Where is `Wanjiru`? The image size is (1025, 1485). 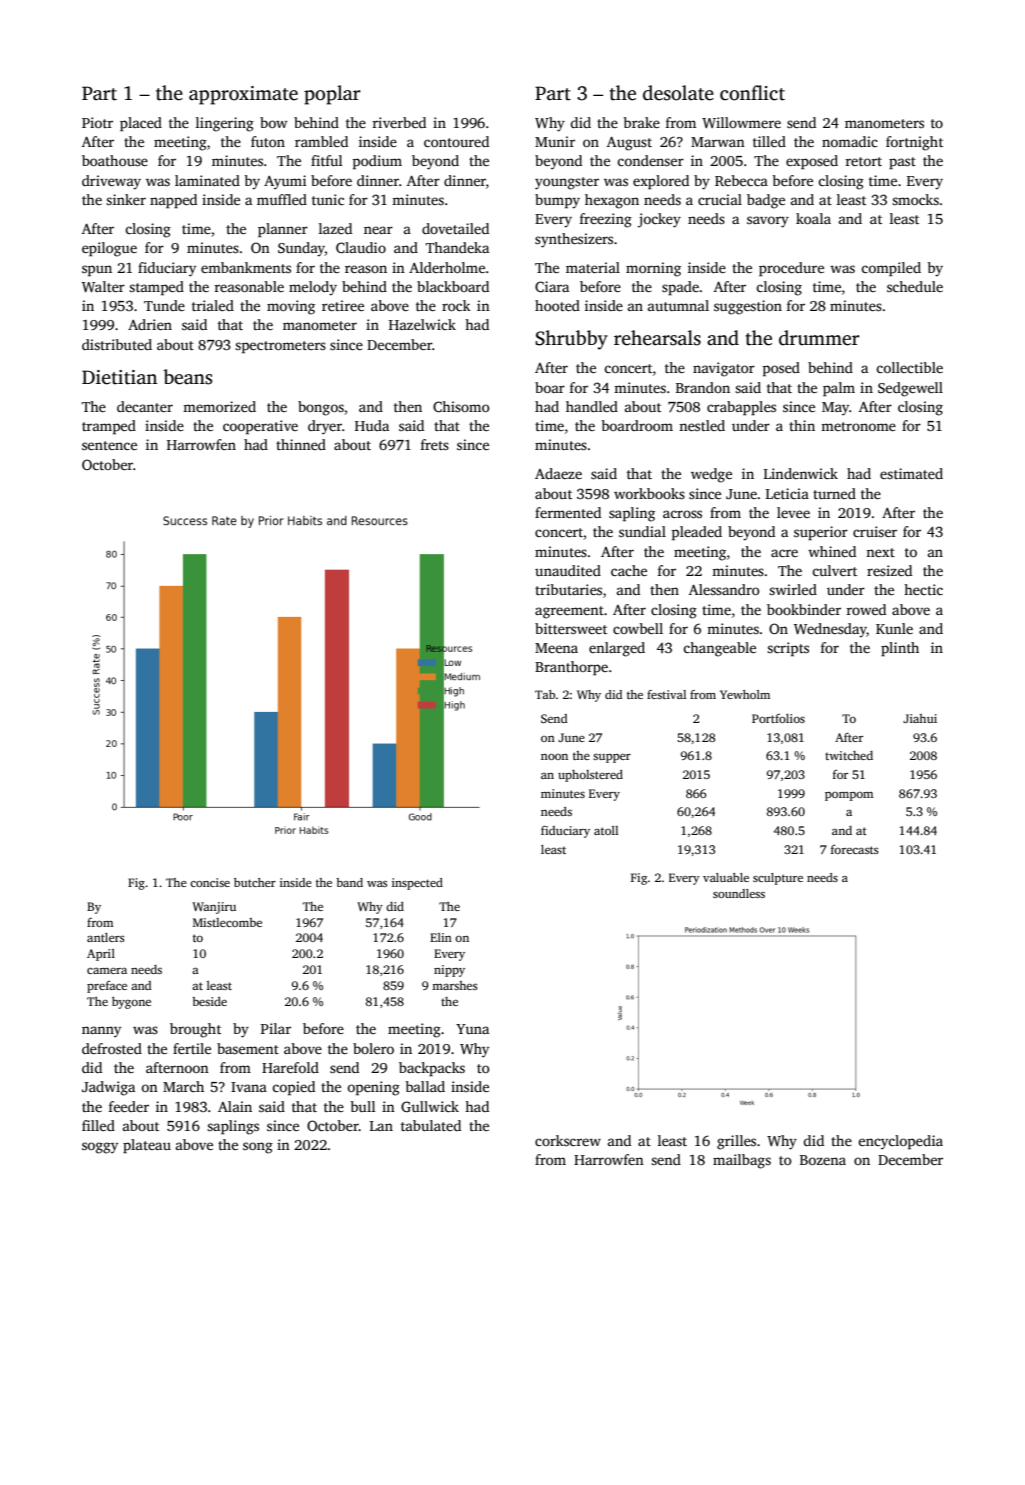
Wanjiru is located at coordinates (214, 908).
